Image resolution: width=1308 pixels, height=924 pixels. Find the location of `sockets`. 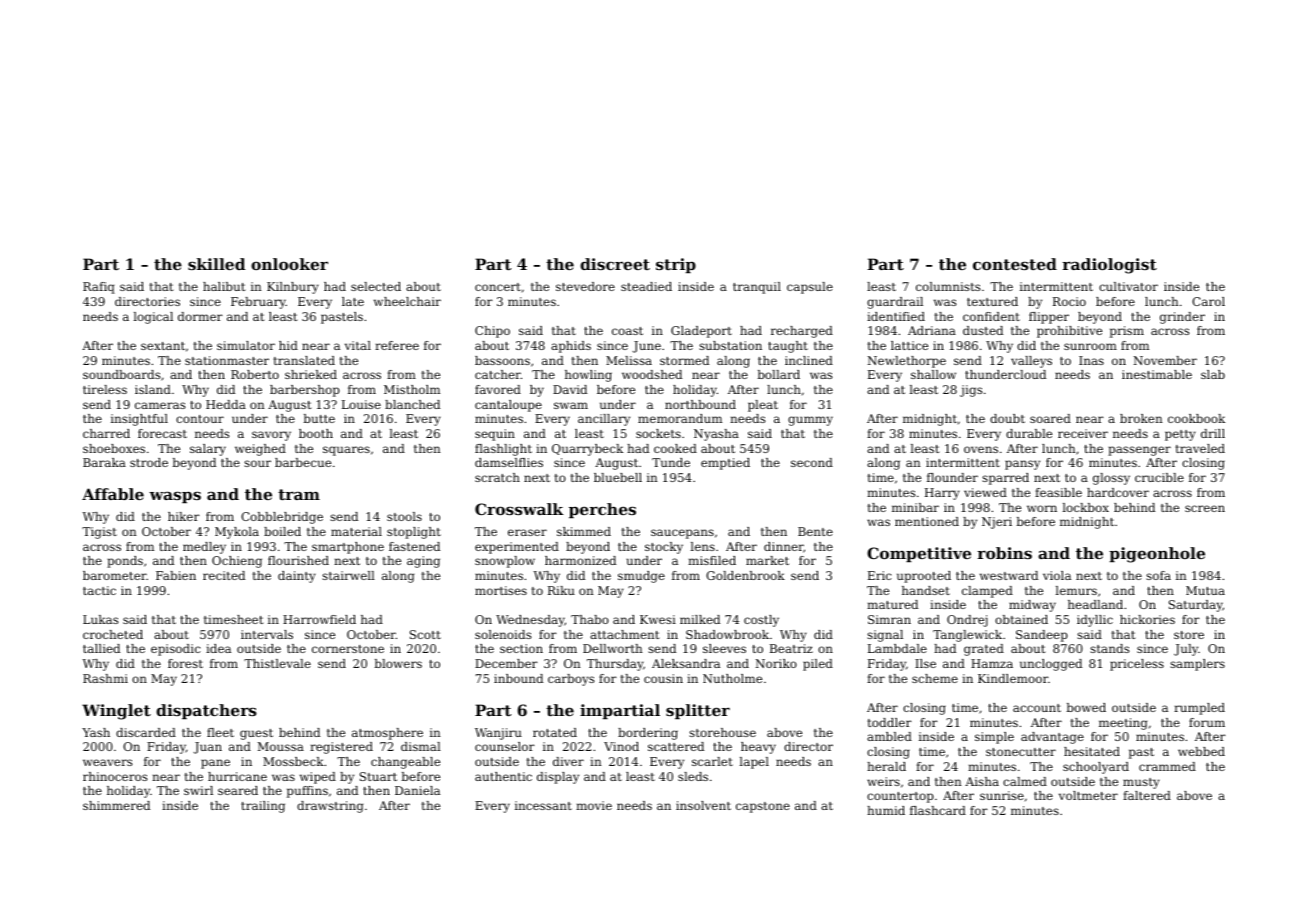

sockets is located at coordinates (658, 433).
